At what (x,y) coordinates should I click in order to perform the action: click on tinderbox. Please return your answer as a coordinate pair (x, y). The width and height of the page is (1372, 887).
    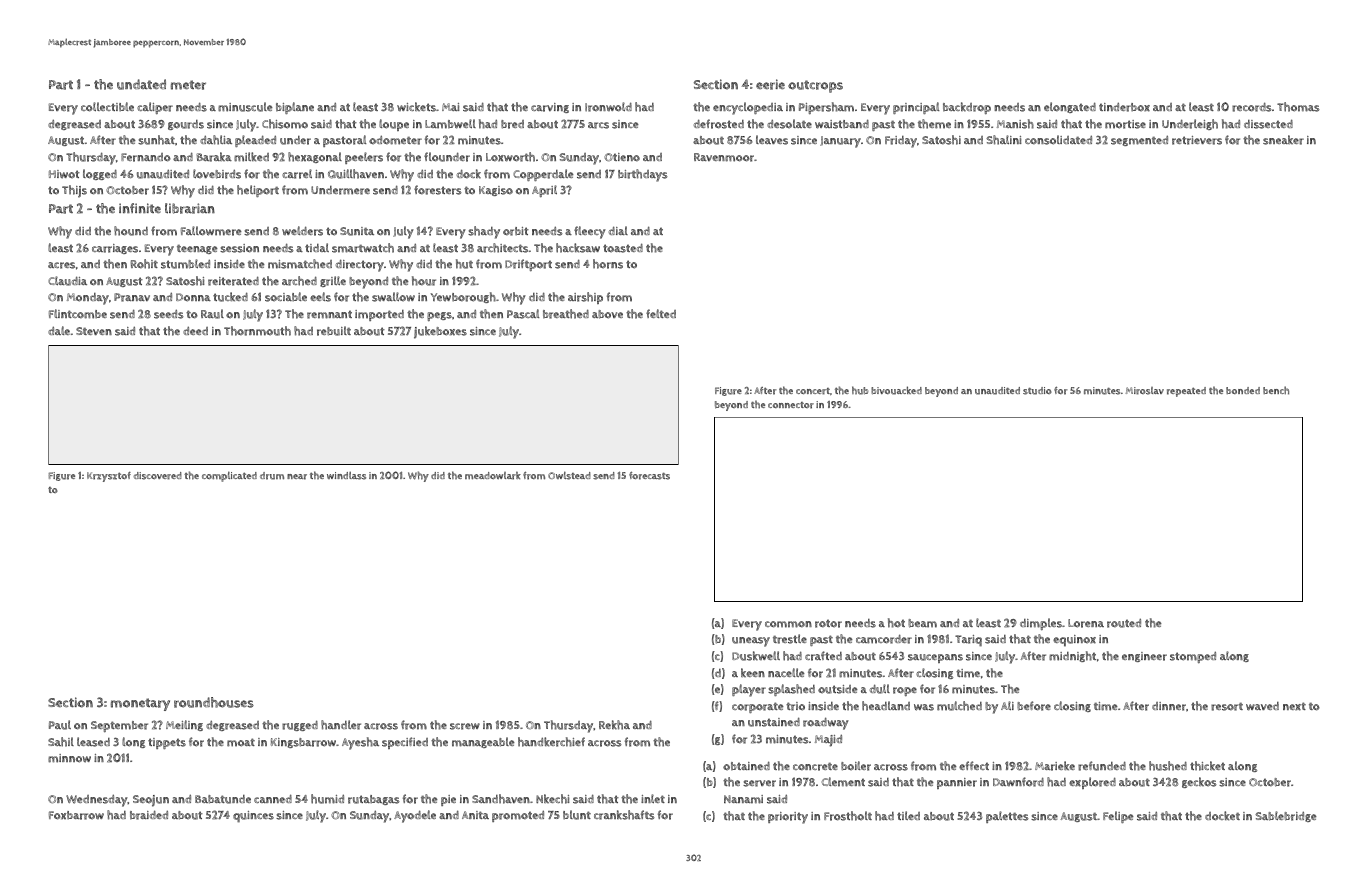
    Looking at the image, I should click on (1124, 107).
